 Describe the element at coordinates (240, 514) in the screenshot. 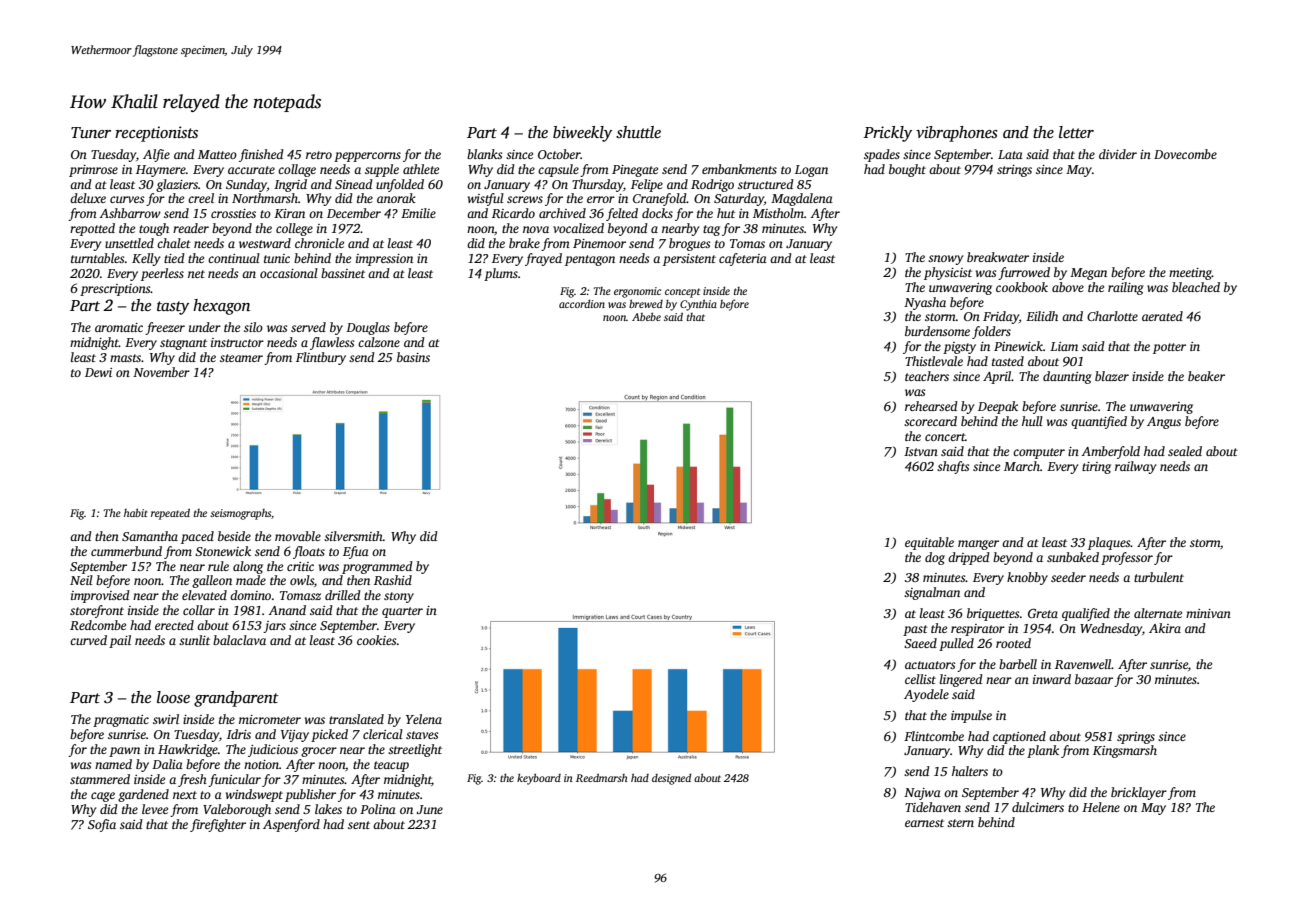

I see `seismographs` at that location.
